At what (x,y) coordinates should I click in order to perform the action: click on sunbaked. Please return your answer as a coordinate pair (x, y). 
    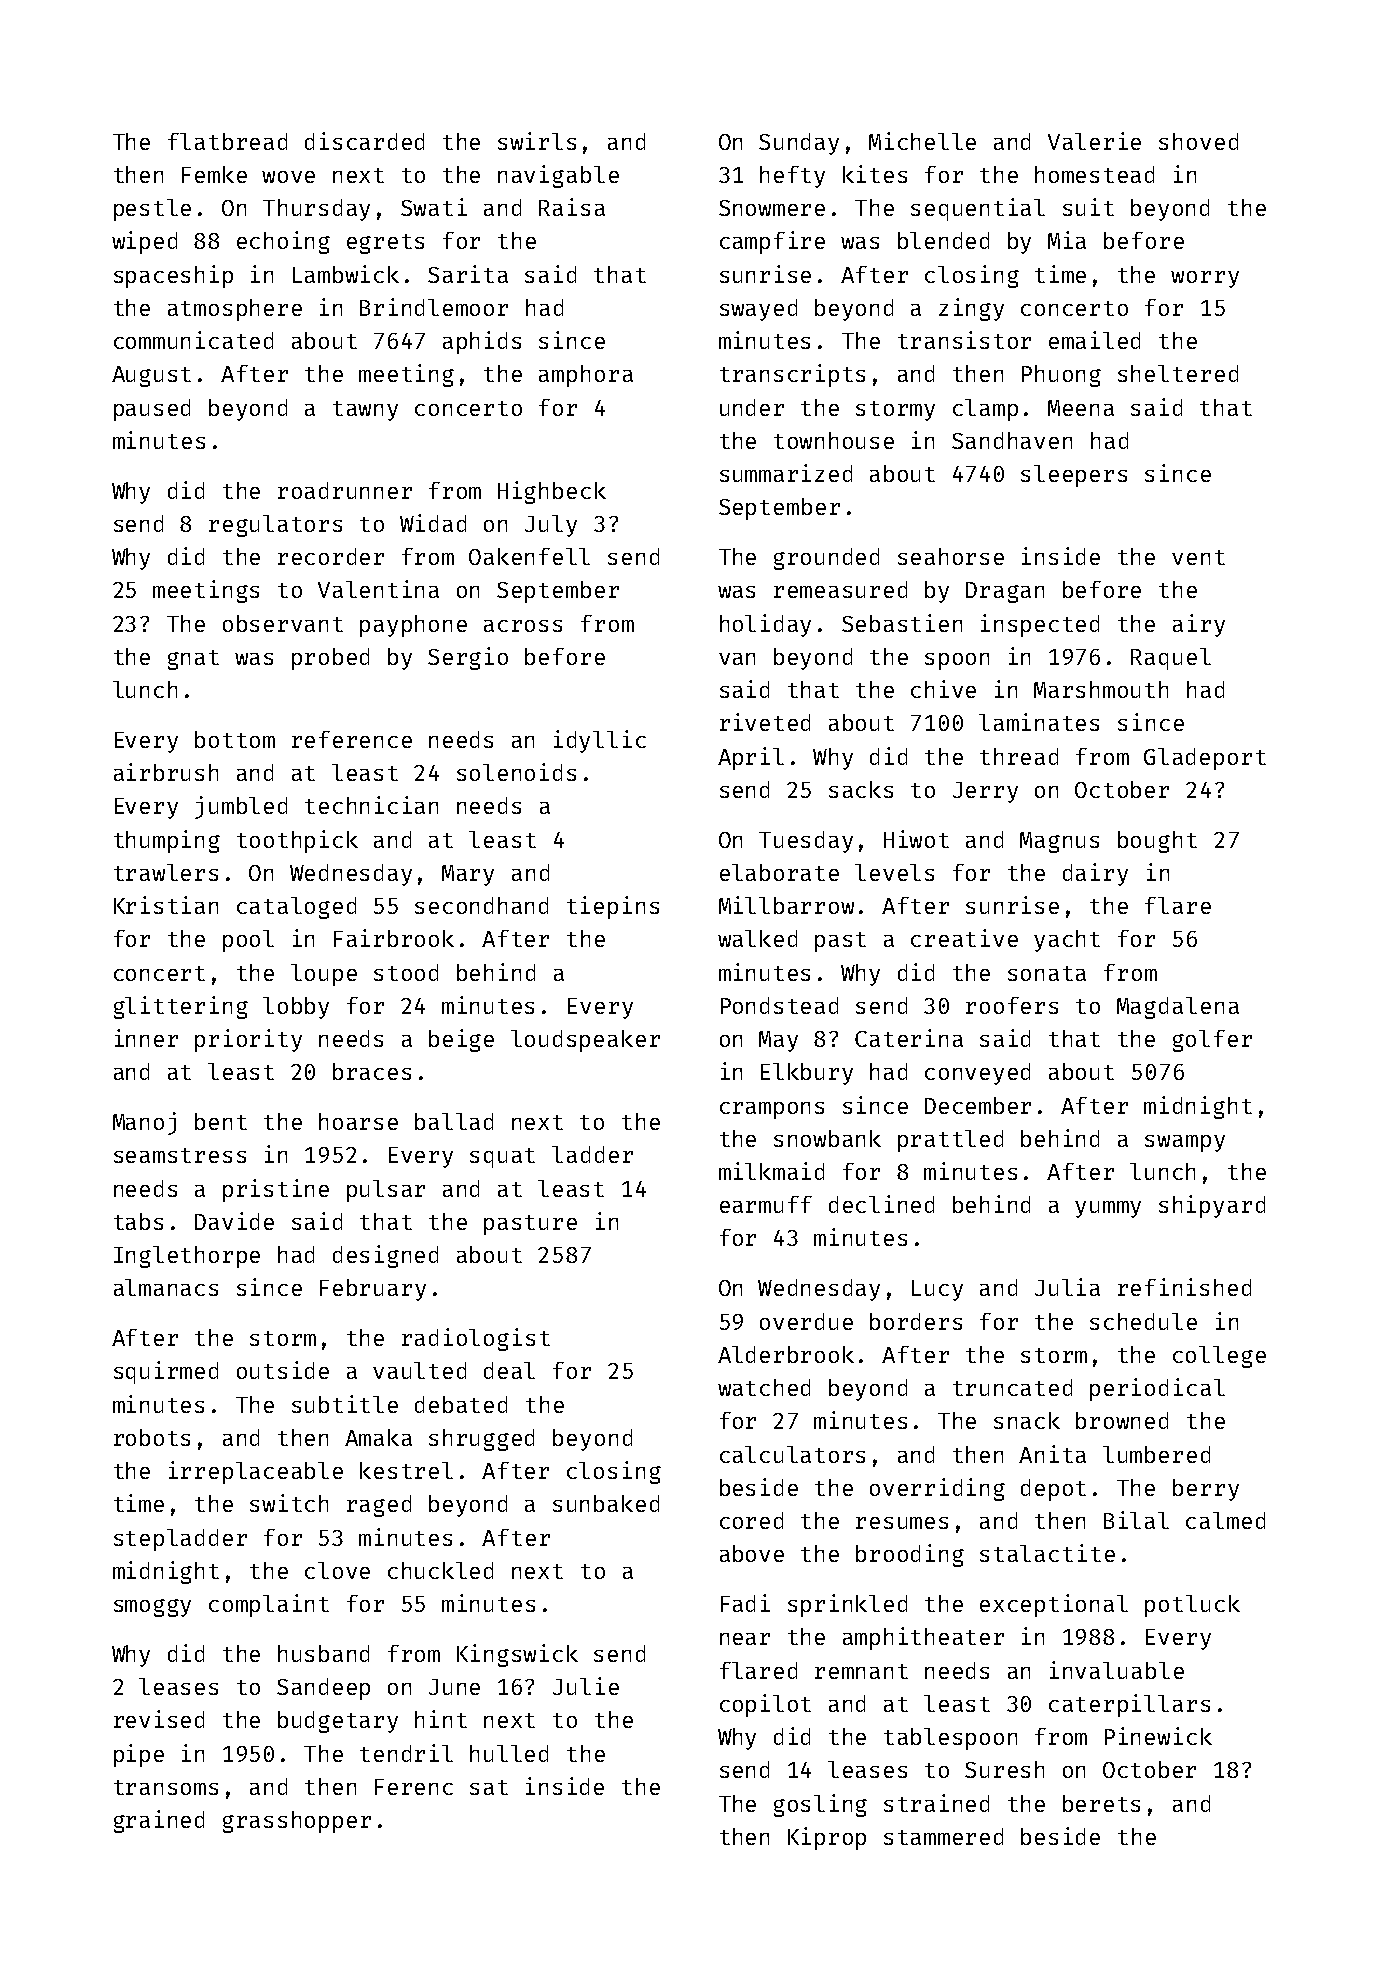
    Looking at the image, I should click on (606, 1503).
